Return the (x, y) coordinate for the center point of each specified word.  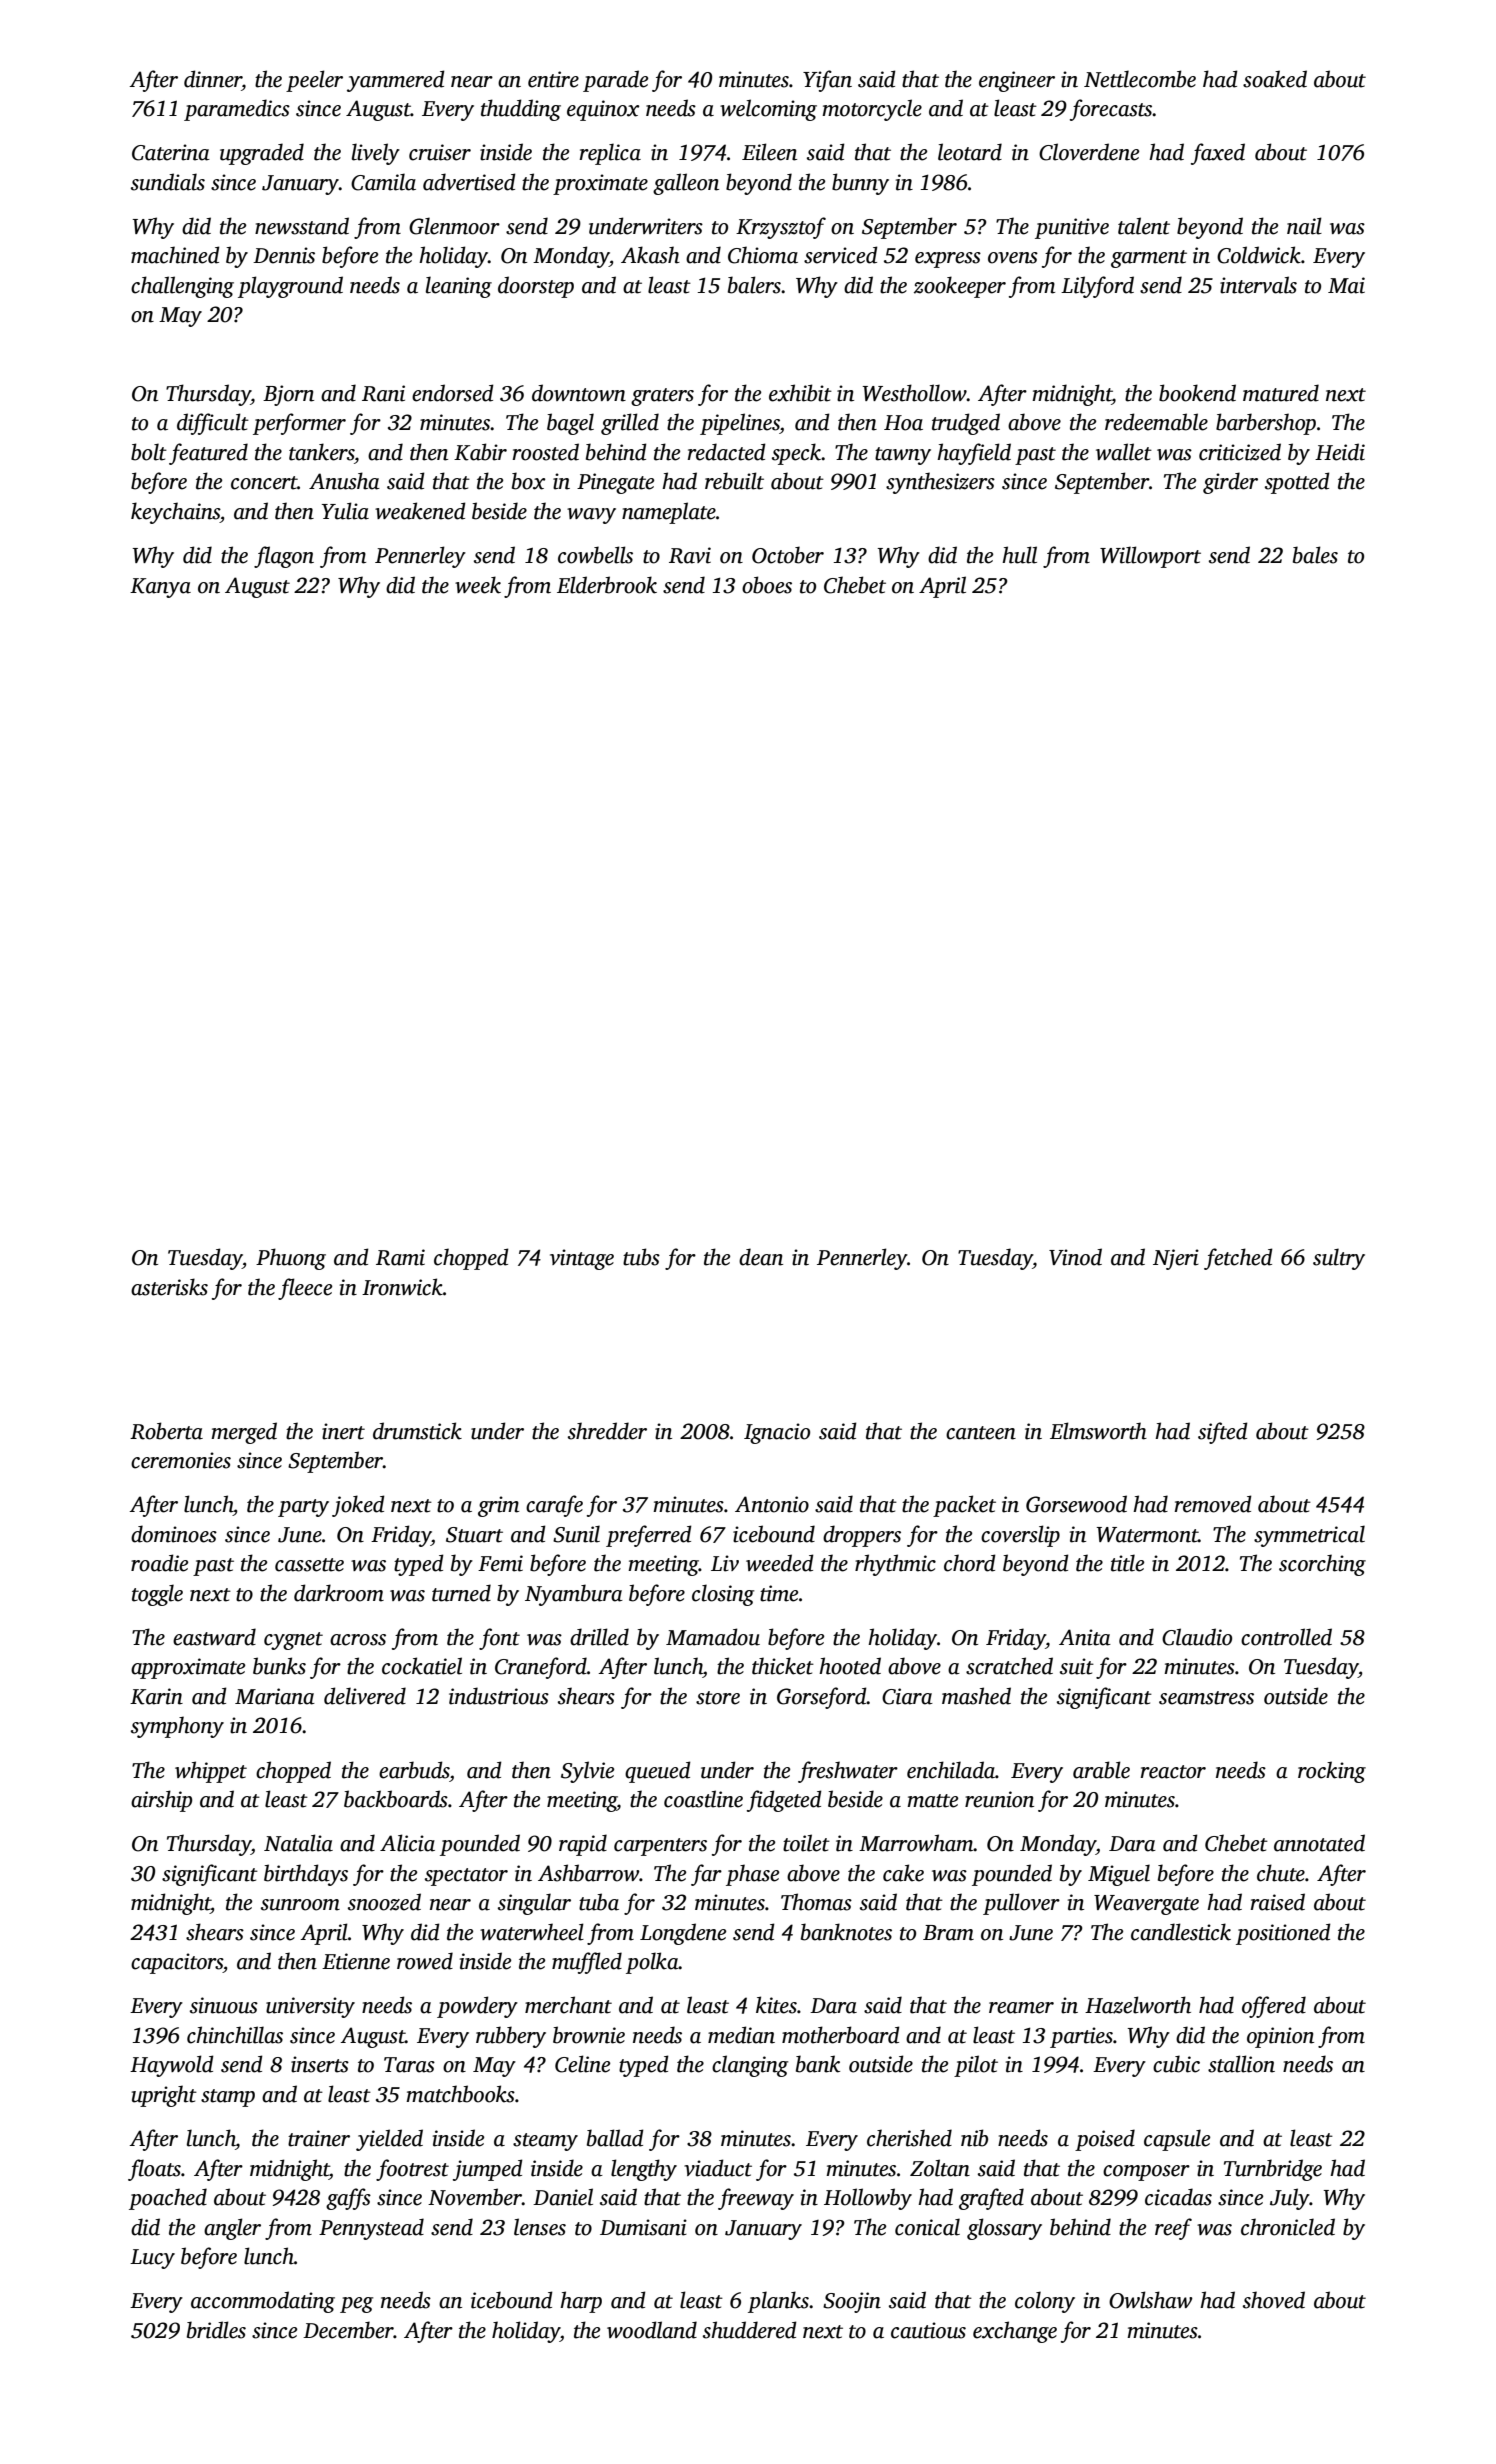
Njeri (1176, 1259)
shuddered (750, 2330)
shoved (1274, 2300)
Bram (948, 1933)
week (478, 585)
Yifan (827, 81)
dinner (213, 79)
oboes (767, 585)
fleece (305, 1289)
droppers (862, 1536)
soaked (1275, 79)
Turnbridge (1273, 2170)
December (348, 2330)
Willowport (1150, 557)
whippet (211, 1772)
